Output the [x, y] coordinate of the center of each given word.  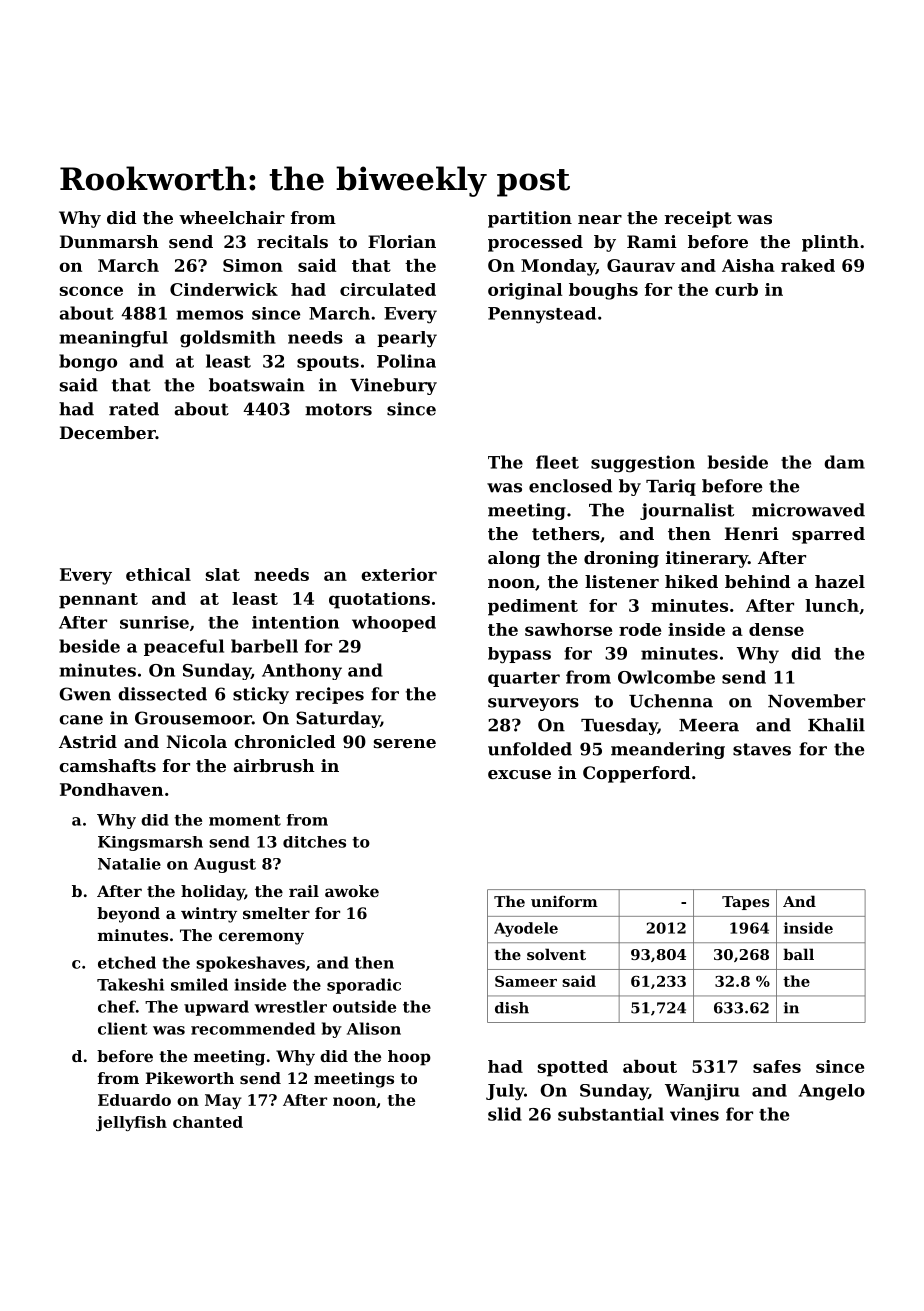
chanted [208, 1122]
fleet [557, 462]
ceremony [261, 938]
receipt [698, 219]
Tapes [745, 903]
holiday [213, 893]
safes [777, 1066]
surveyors [533, 704]
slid [505, 1114]
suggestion [643, 464]
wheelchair [232, 217]
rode [640, 629]
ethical [158, 574]
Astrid [88, 741]
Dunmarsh [109, 241]
